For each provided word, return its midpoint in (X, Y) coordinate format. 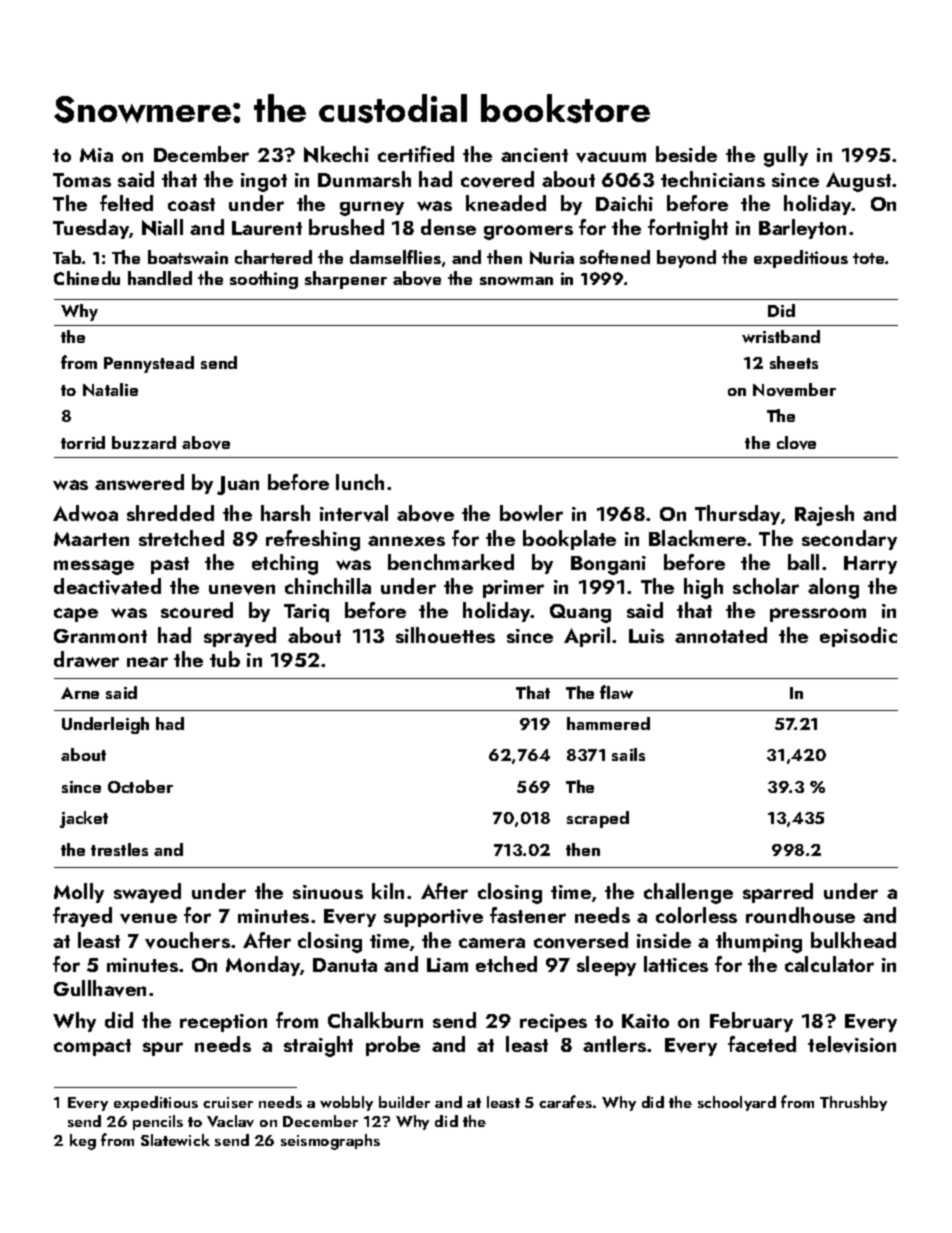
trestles (119, 849)
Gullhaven (100, 988)
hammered (608, 723)
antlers (614, 1044)
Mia (96, 155)
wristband (781, 336)
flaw (616, 692)
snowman (516, 281)
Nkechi (336, 154)
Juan (238, 485)
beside (686, 154)
